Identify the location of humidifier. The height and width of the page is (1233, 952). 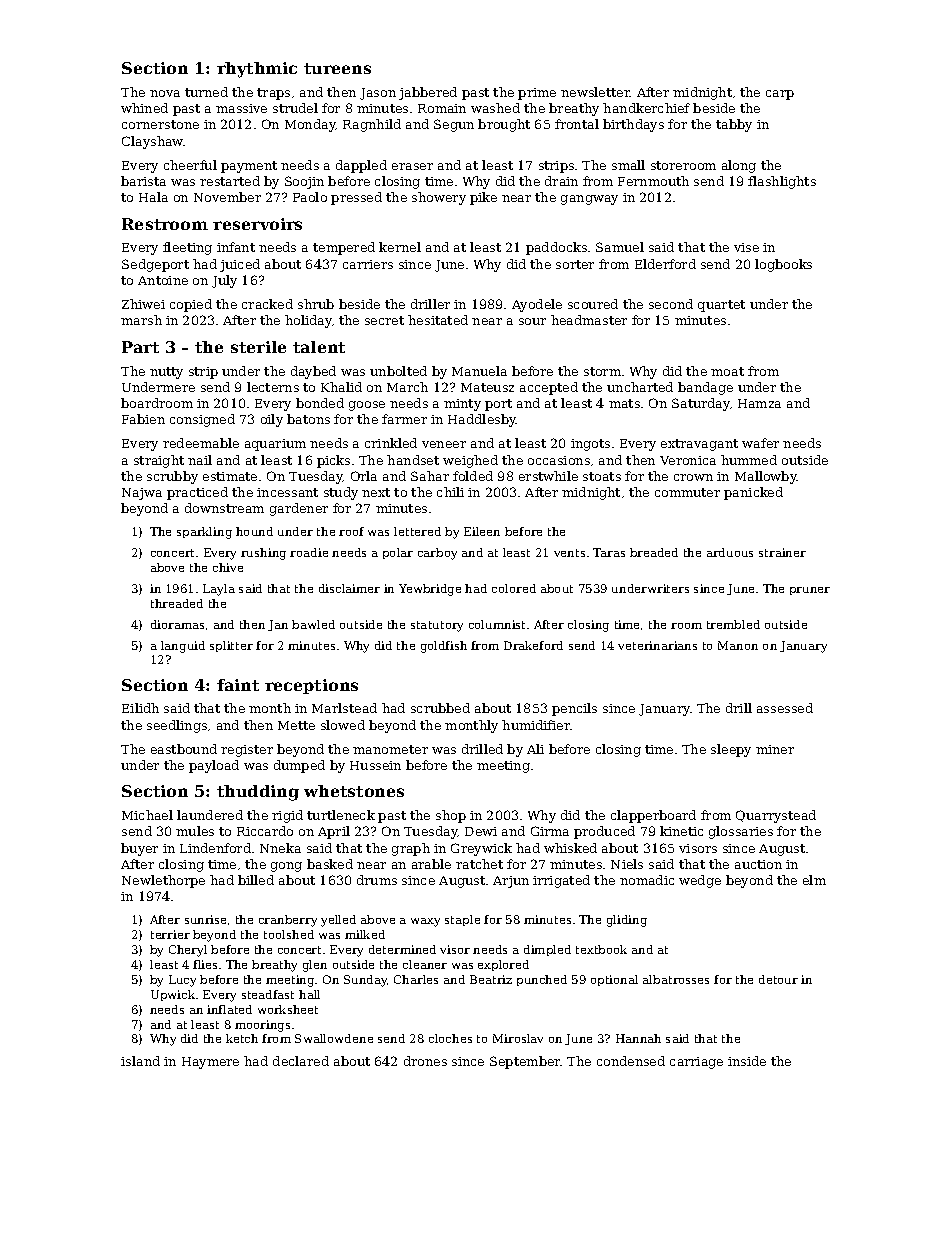
(536, 725).
